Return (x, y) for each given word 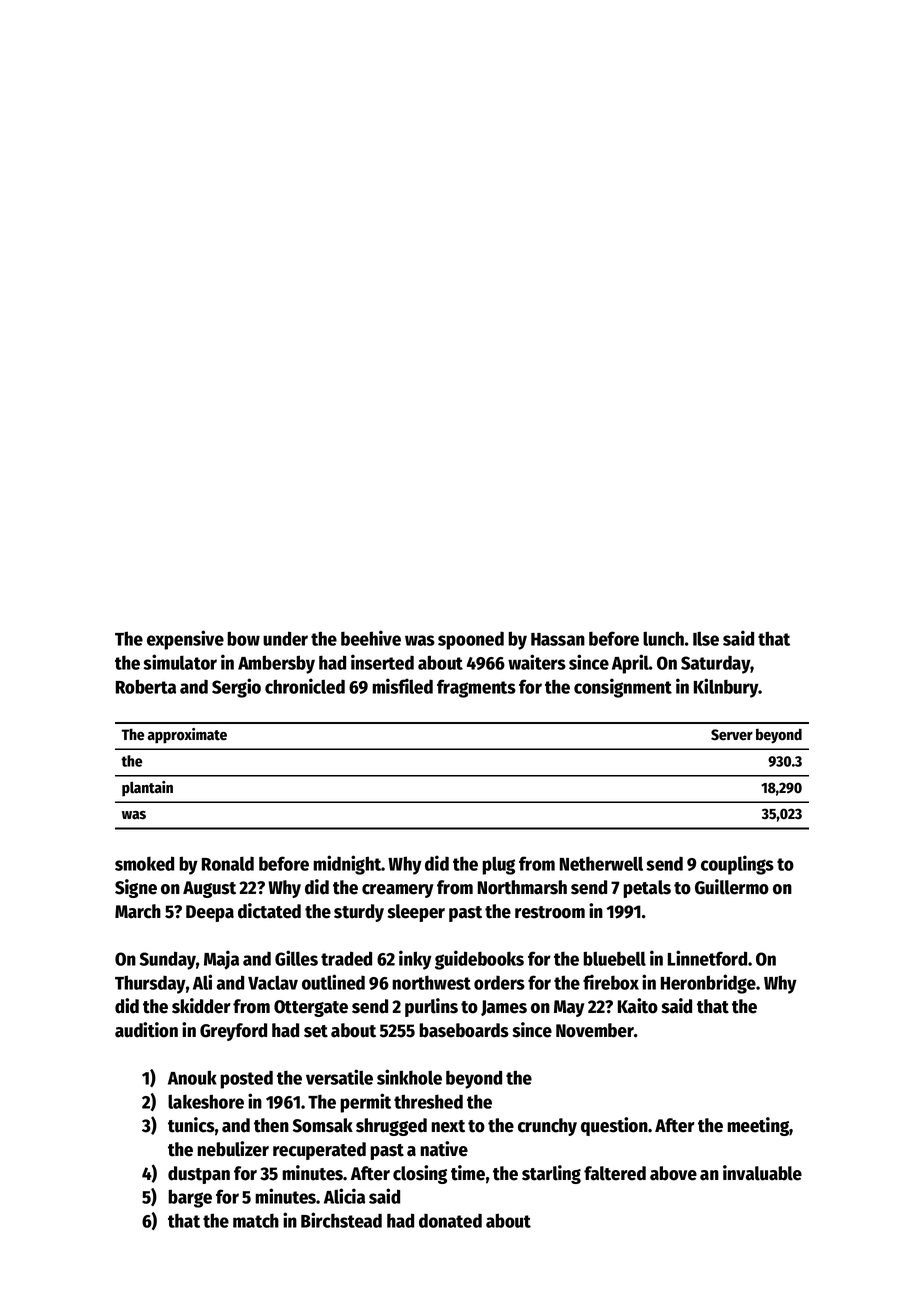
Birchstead (341, 1220)
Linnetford (707, 958)
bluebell (614, 958)
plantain (147, 789)
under (285, 638)
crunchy (547, 1127)
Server (732, 735)
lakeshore (206, 1101)
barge (190, 1198)
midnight (347, 865)
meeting (758, 1126)
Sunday (168, 960)
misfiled (402, 686)
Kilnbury (726, 688)
